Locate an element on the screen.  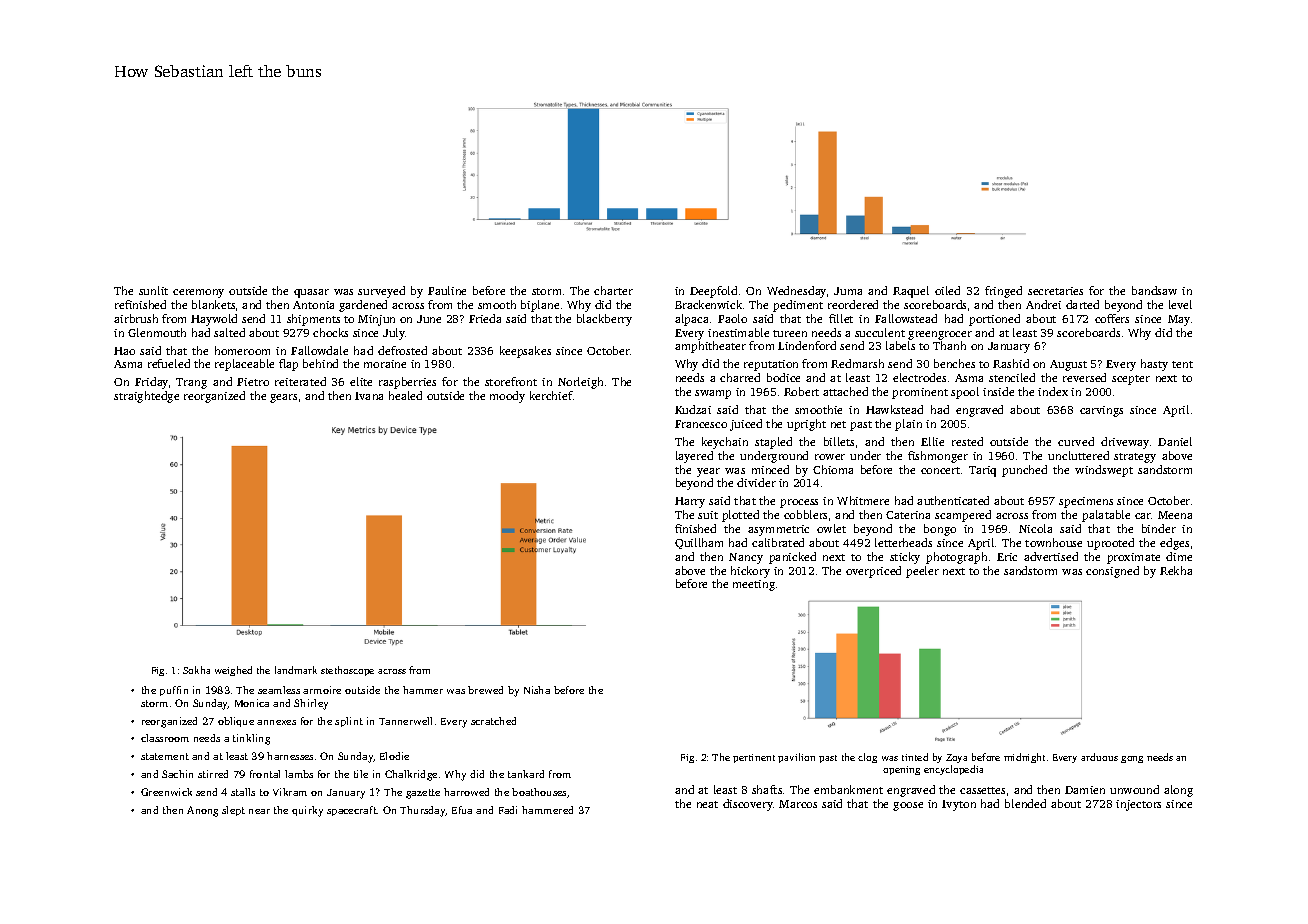
Sokha is located at coordinates (196, 670).
